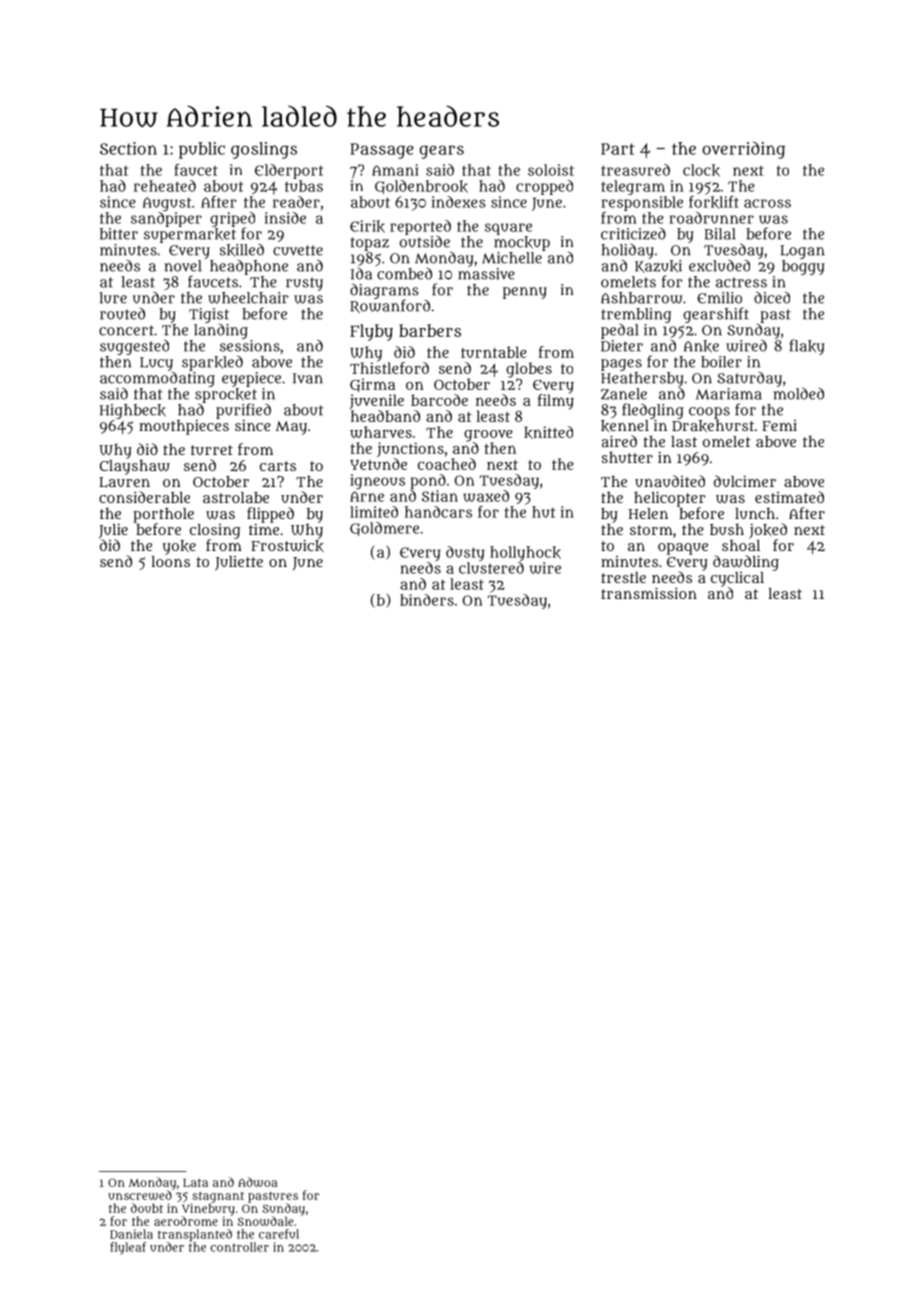 The height and width of the page is (1308, 924). What do you see at coordinates (737, 579) in the page?
I see `cyclical` at bounding box center [737, 579].
